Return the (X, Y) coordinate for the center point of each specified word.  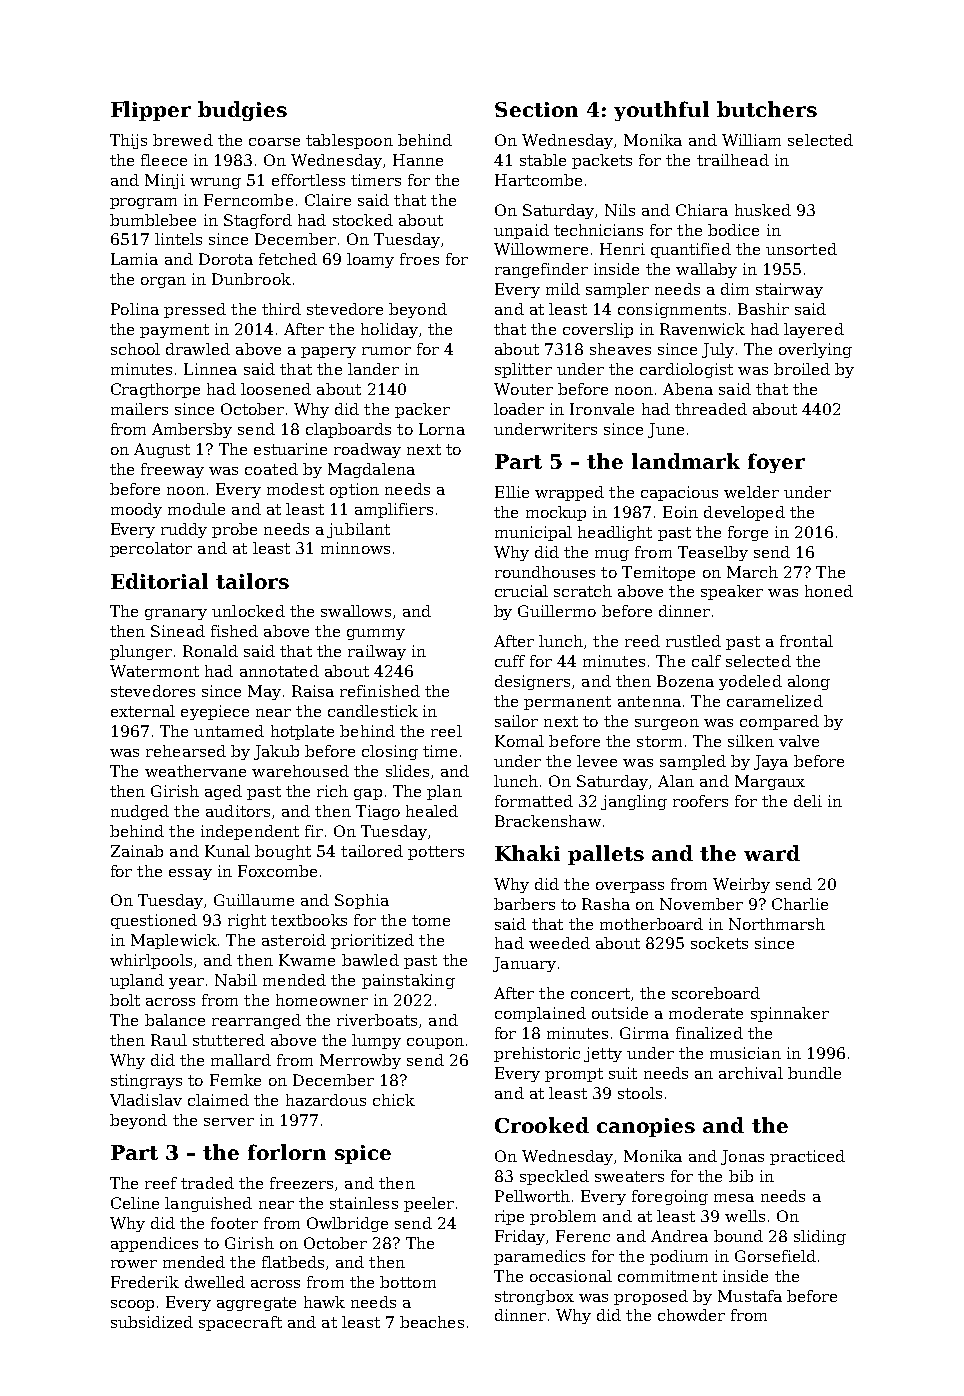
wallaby (706, 270)
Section (536, 109)
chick (394, 1100)
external (143, 711)
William (751, 140)
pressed (195, 310)
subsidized (152, 1322)
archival (751, 1073)
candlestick (373, 711)
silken (751, 741)
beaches (432, 1322)
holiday (389, 330)
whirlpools (151, 961)
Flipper (151, 111)
